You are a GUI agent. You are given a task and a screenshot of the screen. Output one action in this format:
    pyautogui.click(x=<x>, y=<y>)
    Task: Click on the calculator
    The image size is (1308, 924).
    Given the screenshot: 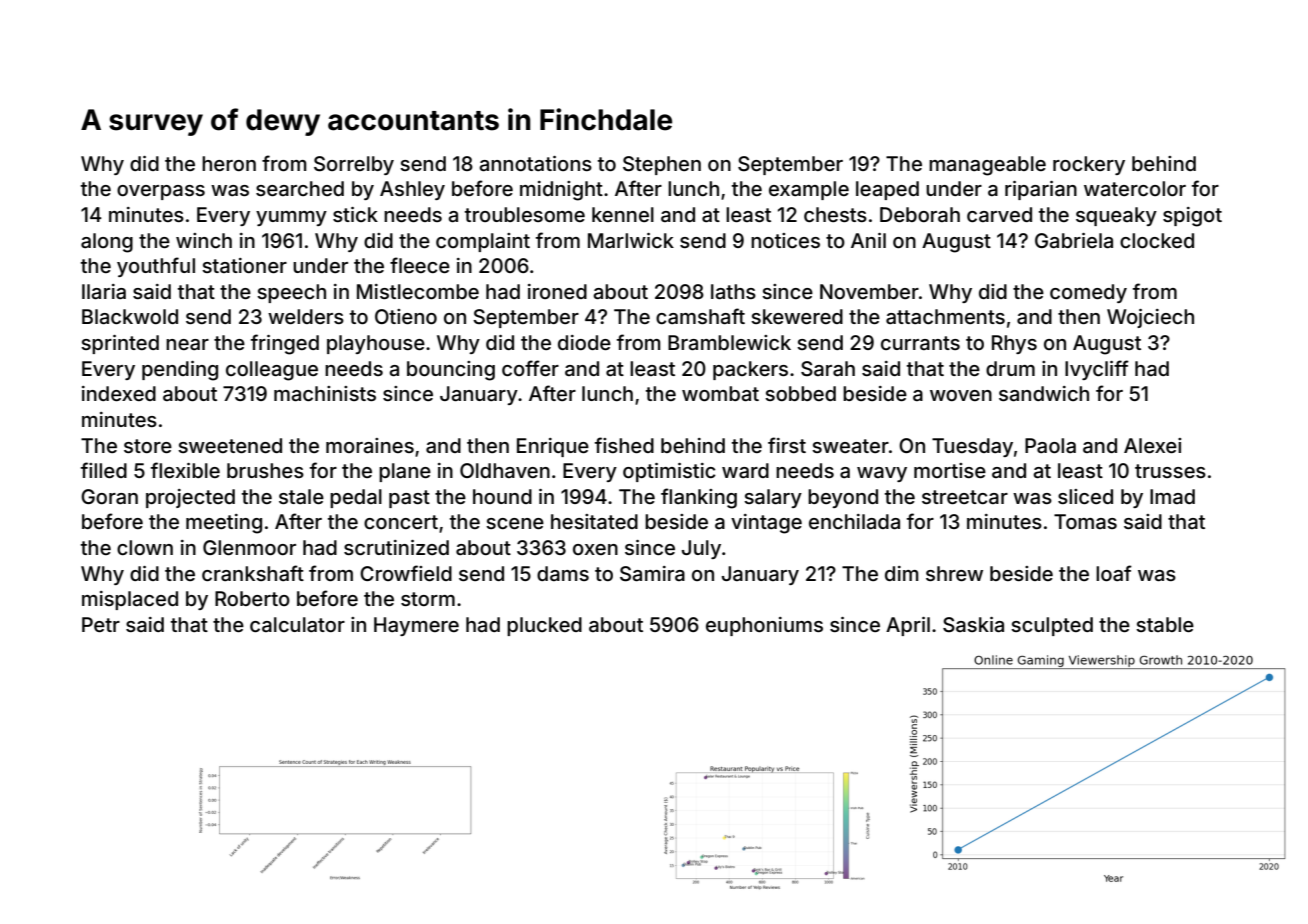 What is the action you would take?
    pyautogui.click(x=297, y=624)
